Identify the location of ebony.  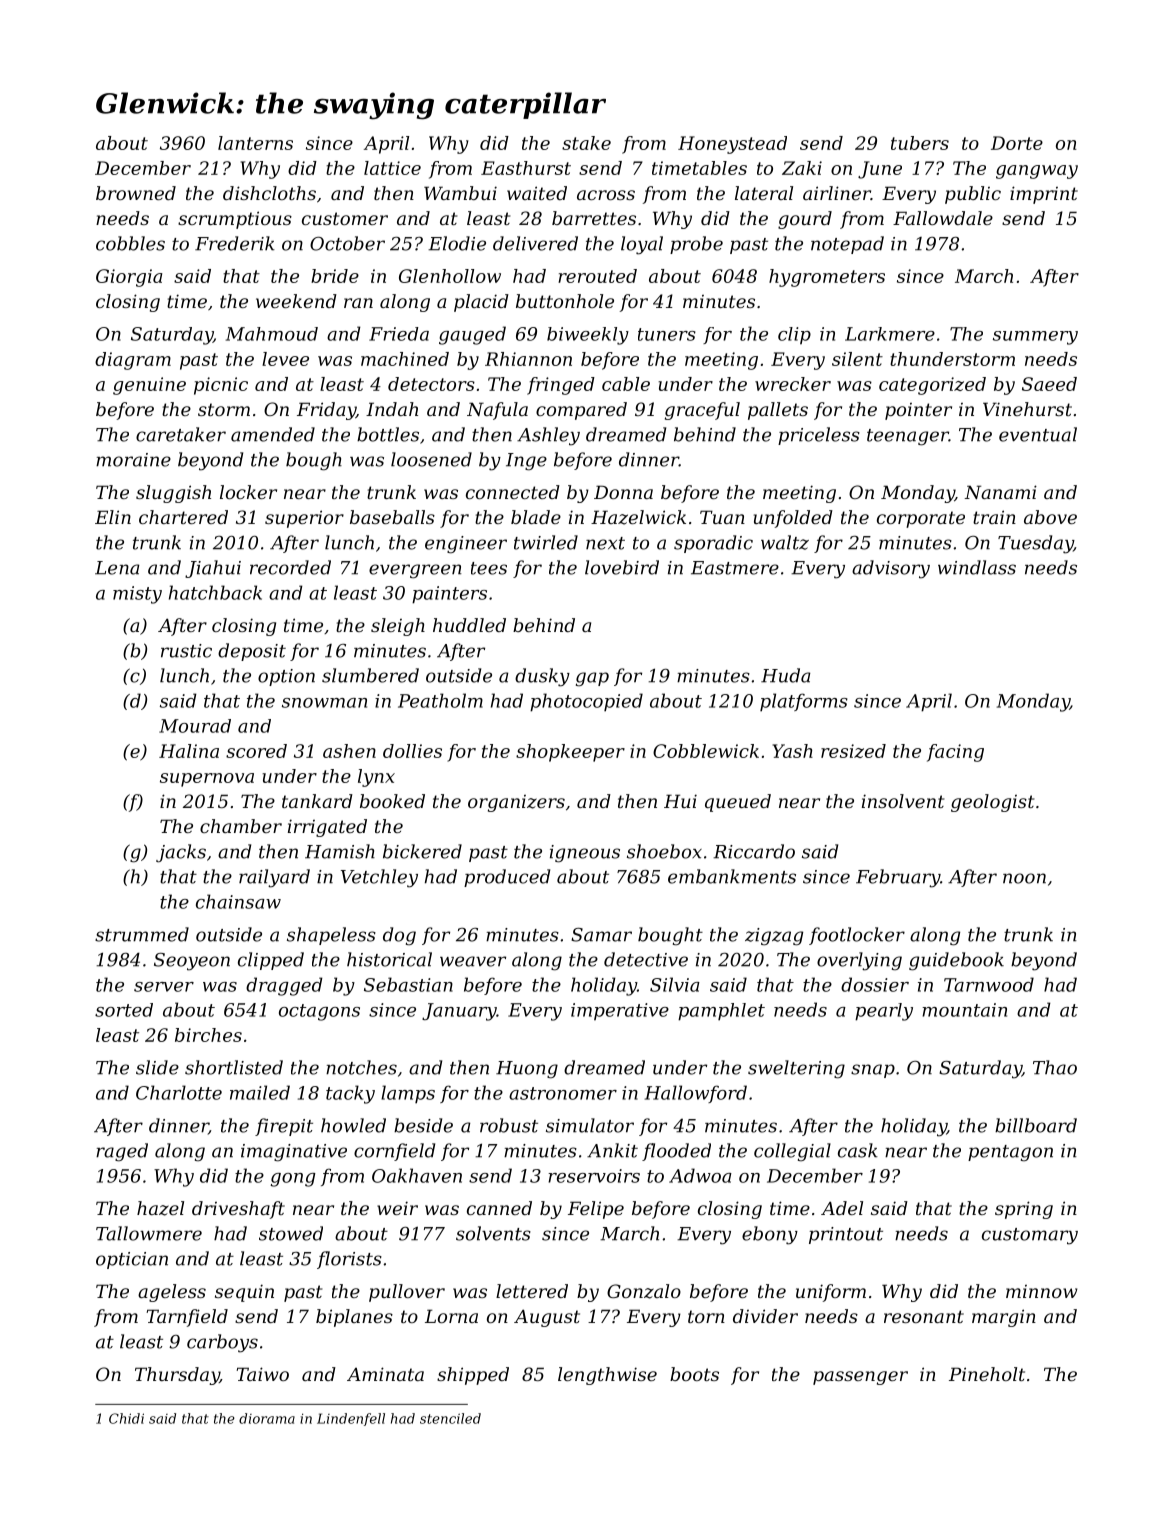
(770, 1235).
